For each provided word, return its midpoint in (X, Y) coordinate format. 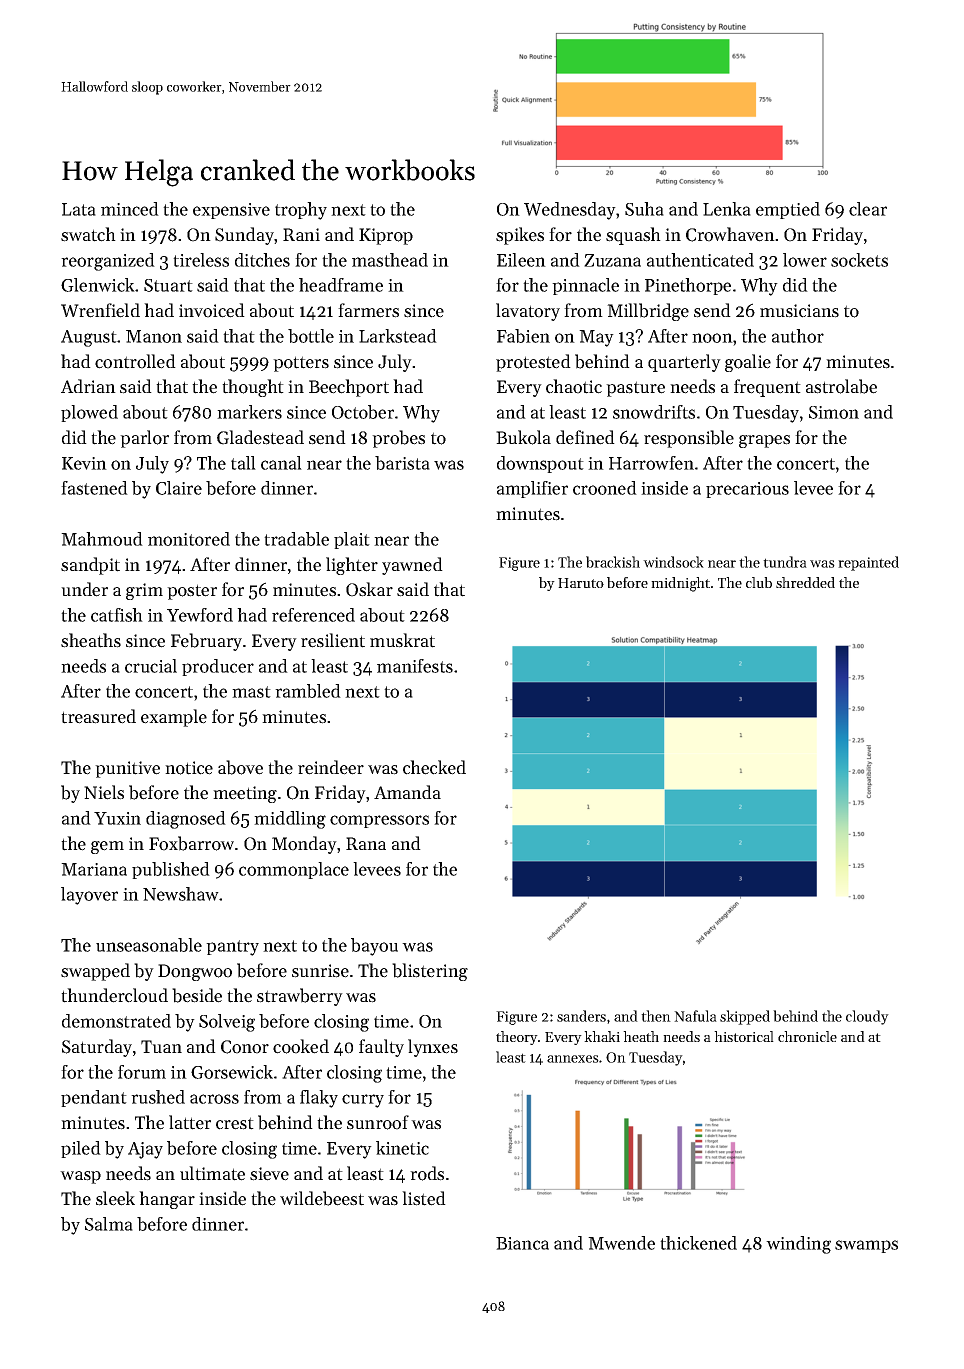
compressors (379, 821)
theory (517, 1038)
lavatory (528, 312)
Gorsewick (232, 1072)
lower (805, 260)
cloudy (867, 1017)
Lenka (727, 209)
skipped (745, 1017)
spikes (520, 236)
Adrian (88, 386)
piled (81, 1149)
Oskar (369, 589)
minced (130, 209)
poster (192, 592)
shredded (805, 582)
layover (89, 896)
